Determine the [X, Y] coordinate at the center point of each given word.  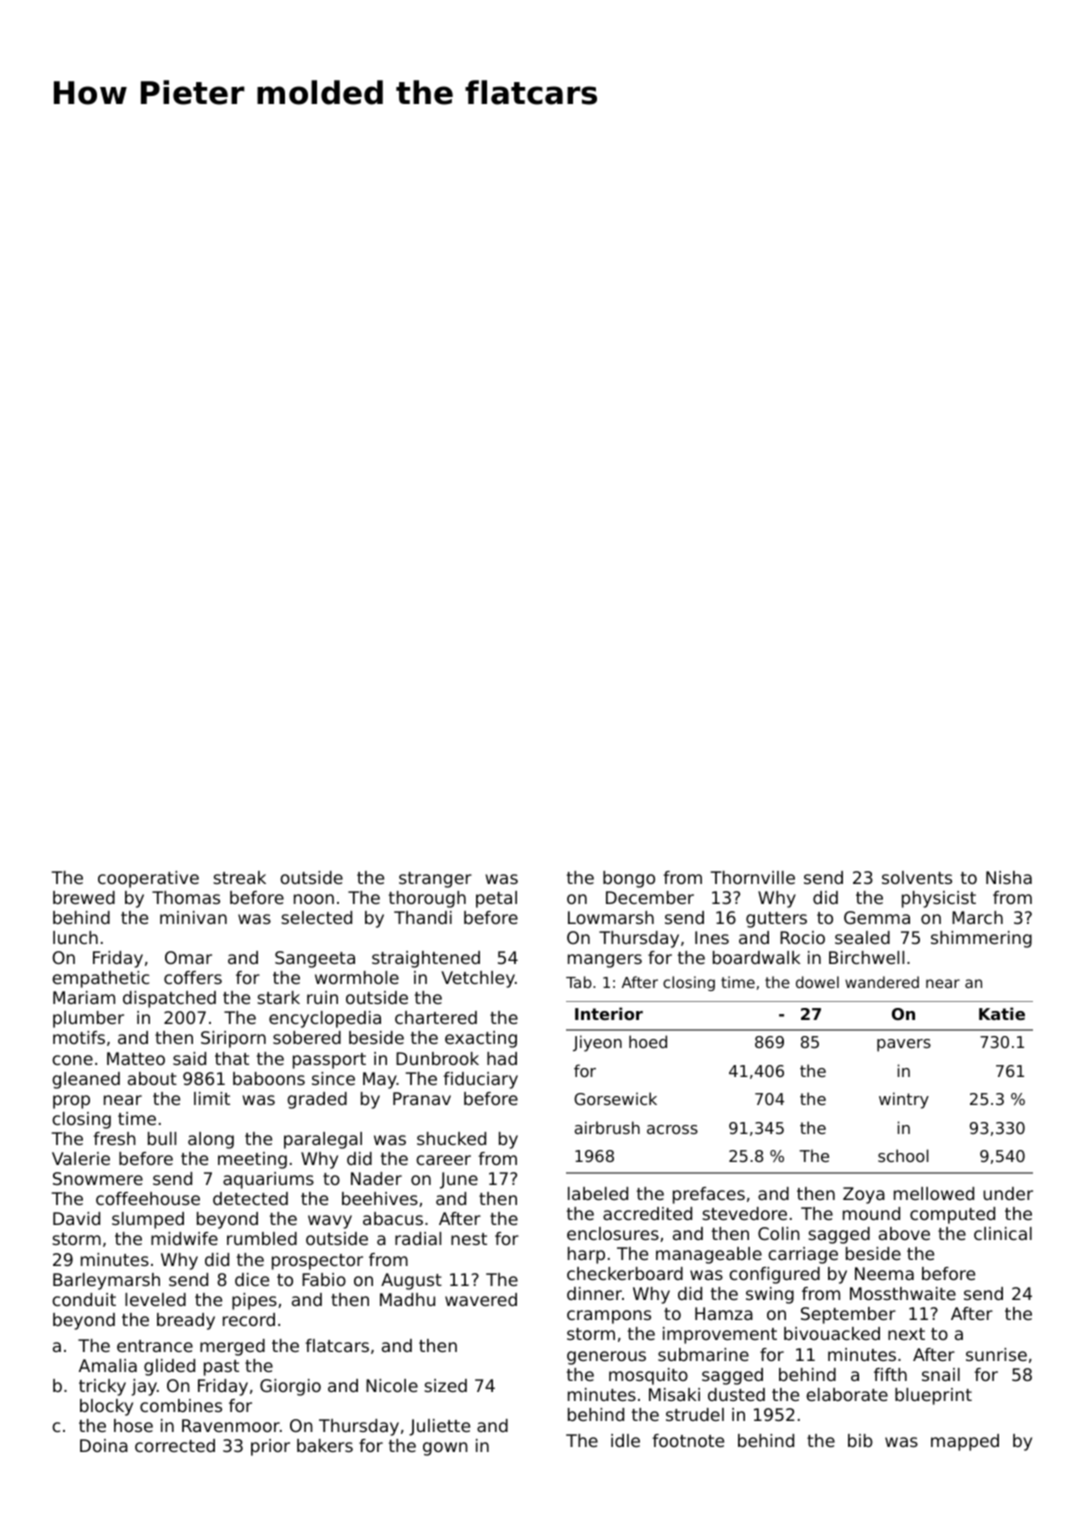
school [903, 1155]
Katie [1002, 1013]
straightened [426, 959]
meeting [252, 1160]
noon [314, 899]
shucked [451, 1138]
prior [270, 1447]
